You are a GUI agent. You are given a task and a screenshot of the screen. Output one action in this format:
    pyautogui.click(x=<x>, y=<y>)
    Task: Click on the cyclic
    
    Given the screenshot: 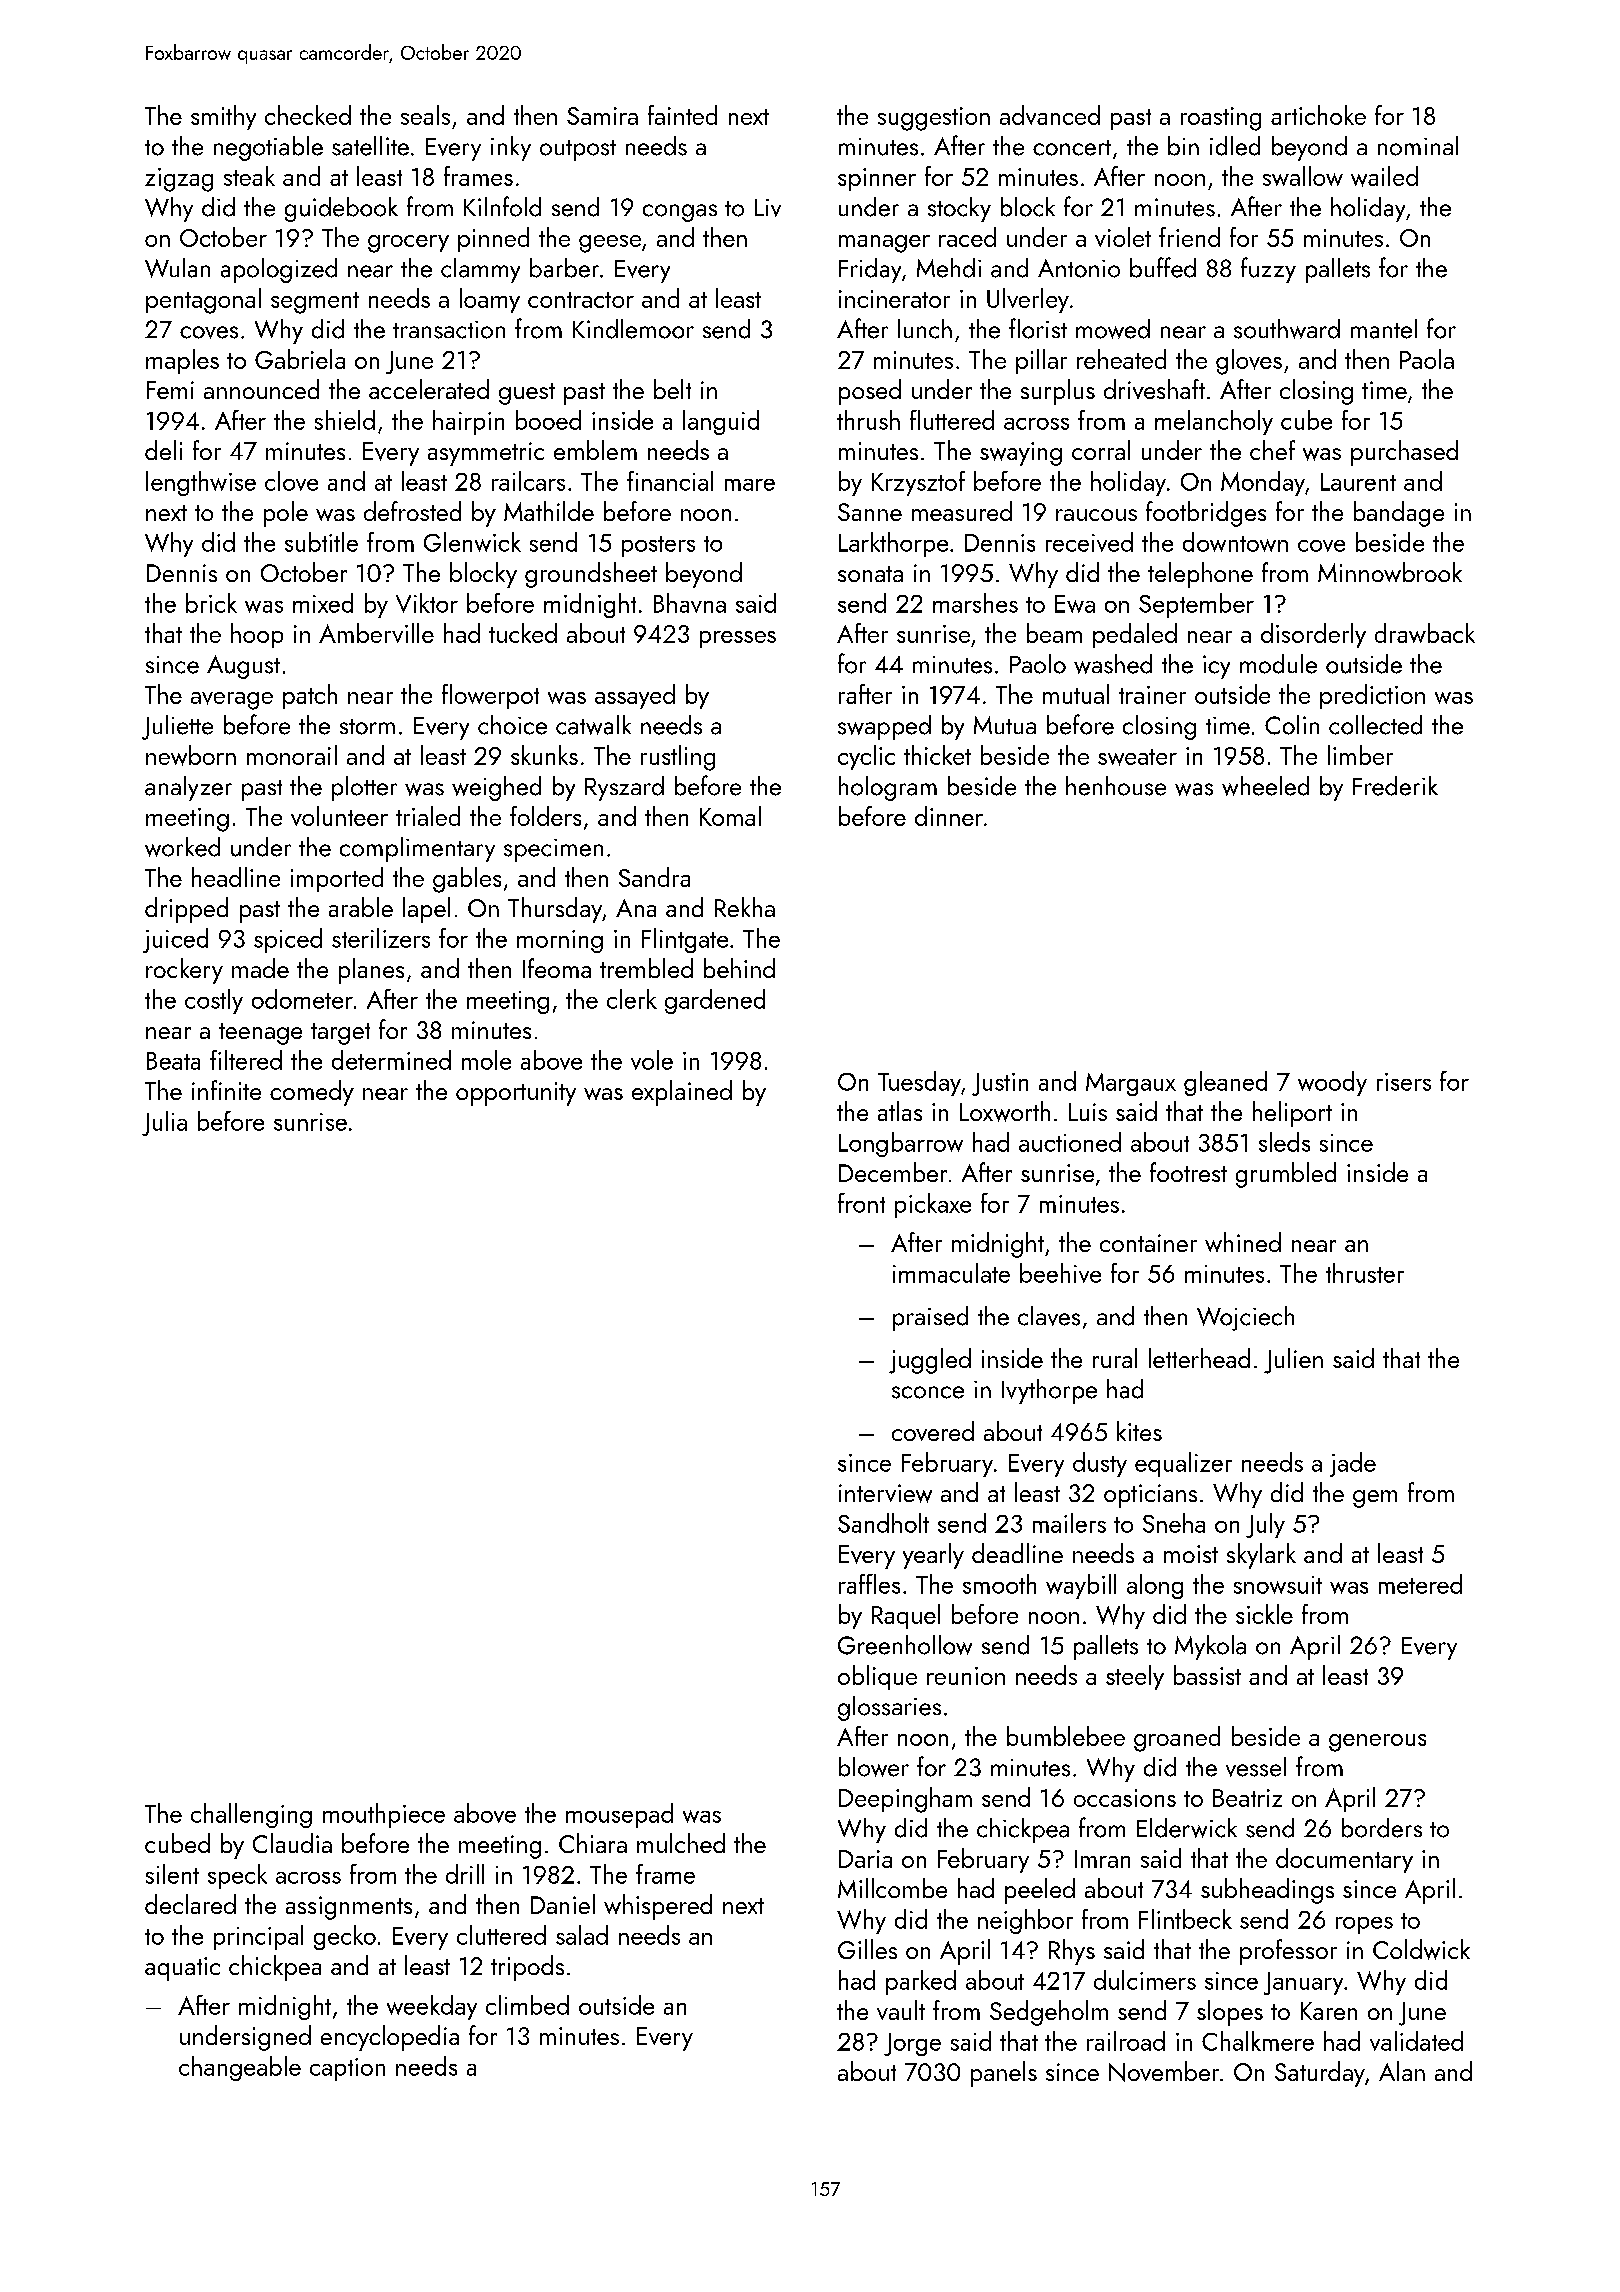 What is the action you would take?
    pyautogui.click(x=866, y=757)
